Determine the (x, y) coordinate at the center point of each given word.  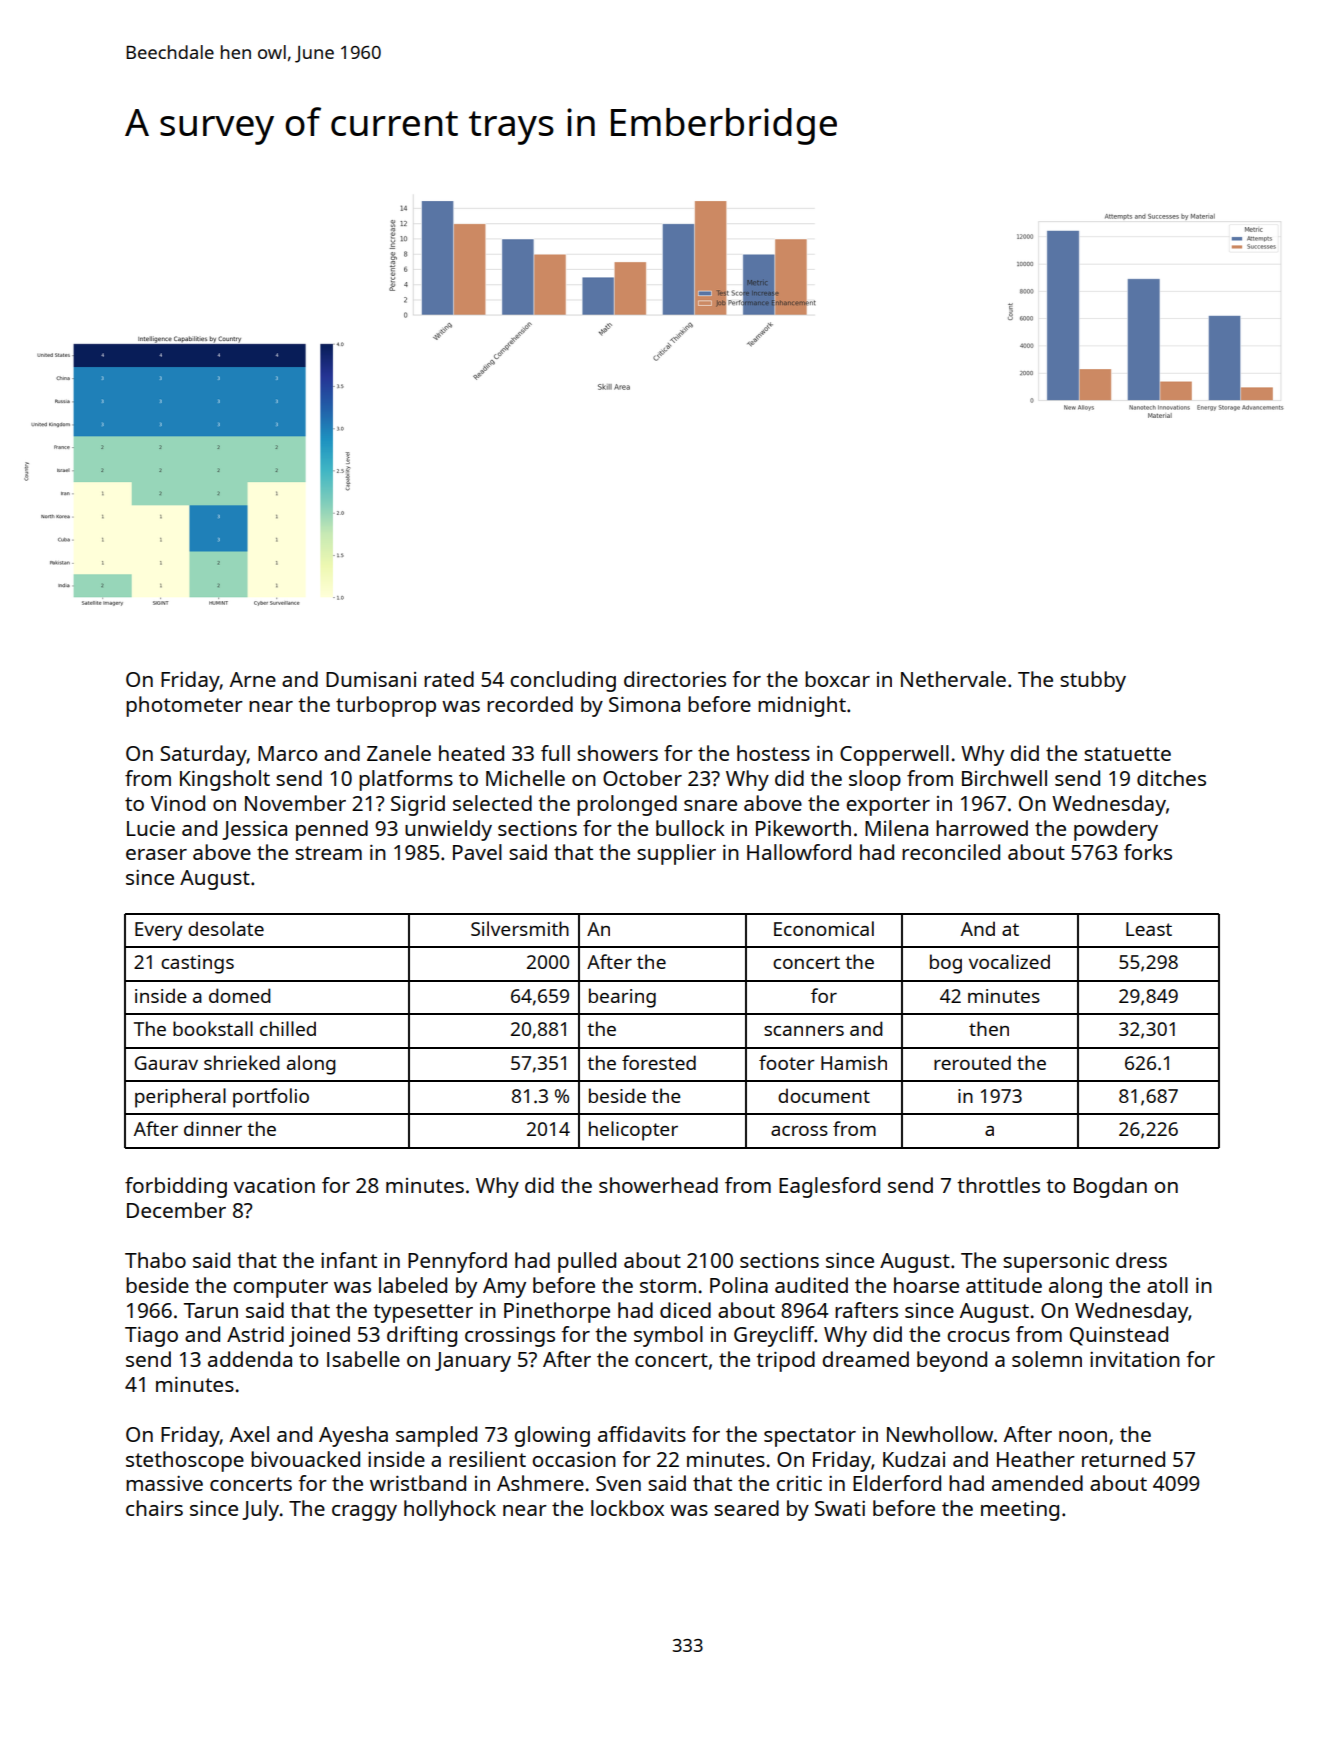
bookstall (213, 1028)
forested (659, 1062)
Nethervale (953, 679)
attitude (1004, 1285)
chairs (154, 1508)
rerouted (972, 1062)
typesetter (423, 1313)
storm (668, 1286)
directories (675, 679)
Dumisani (371, 679)
